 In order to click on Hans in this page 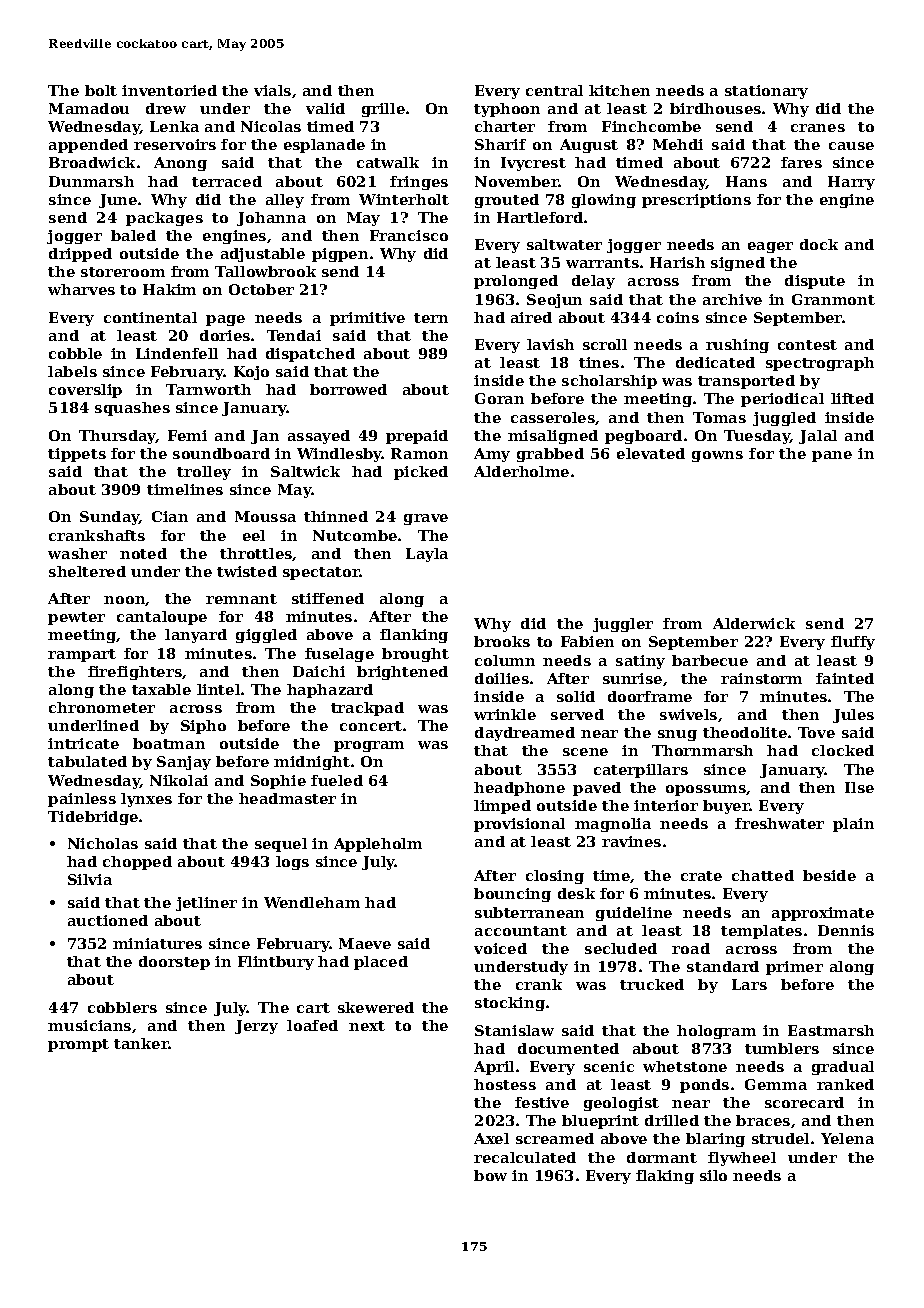, I will do `click(746, 181)`.
